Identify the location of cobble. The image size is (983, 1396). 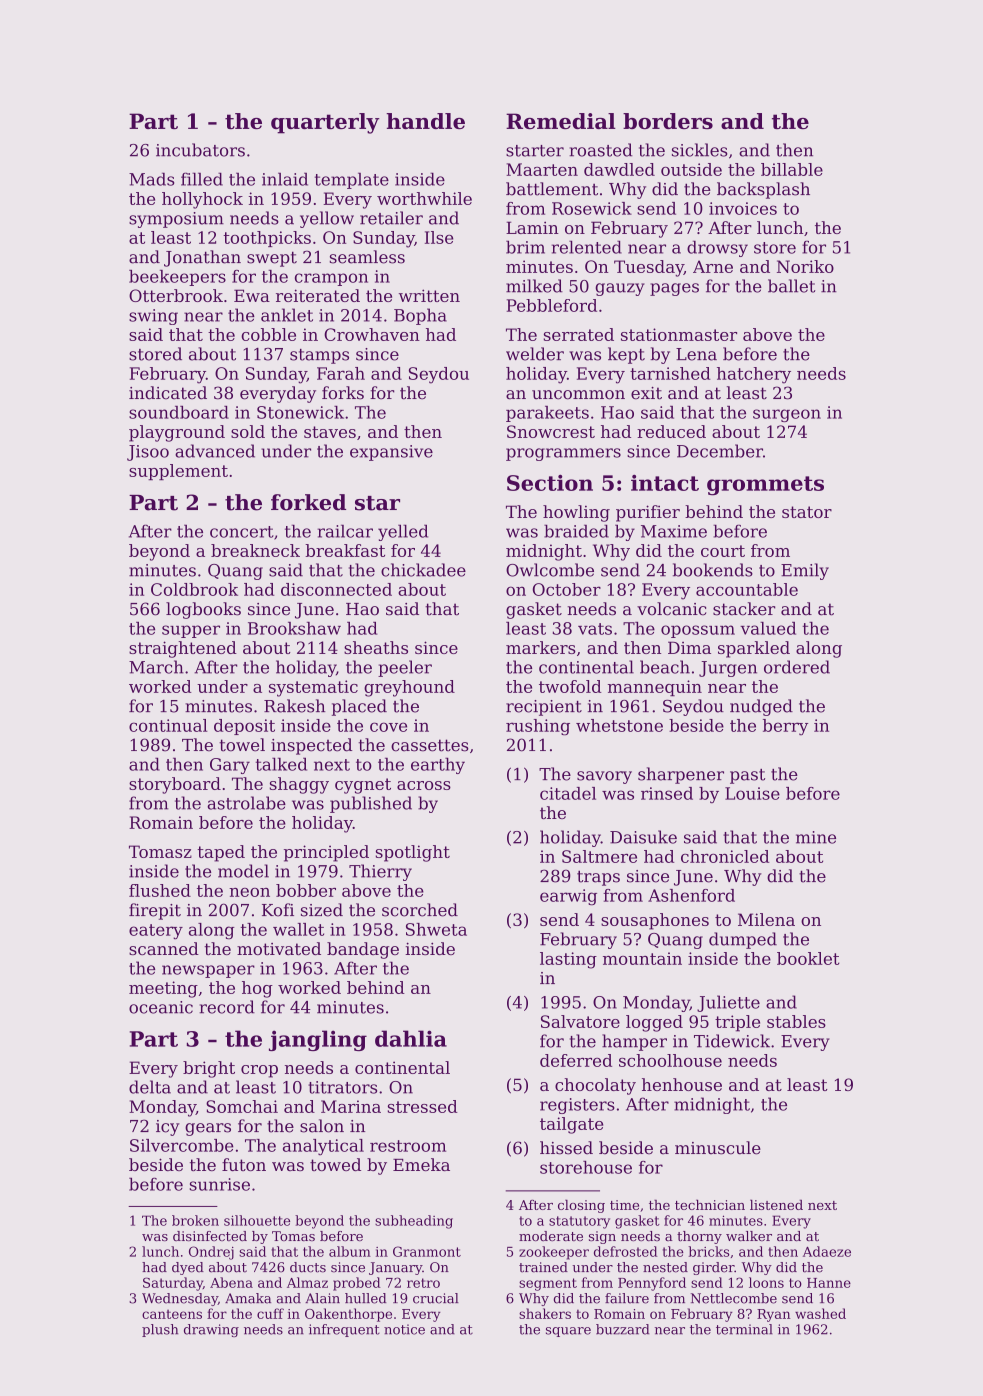
(268, 334).
